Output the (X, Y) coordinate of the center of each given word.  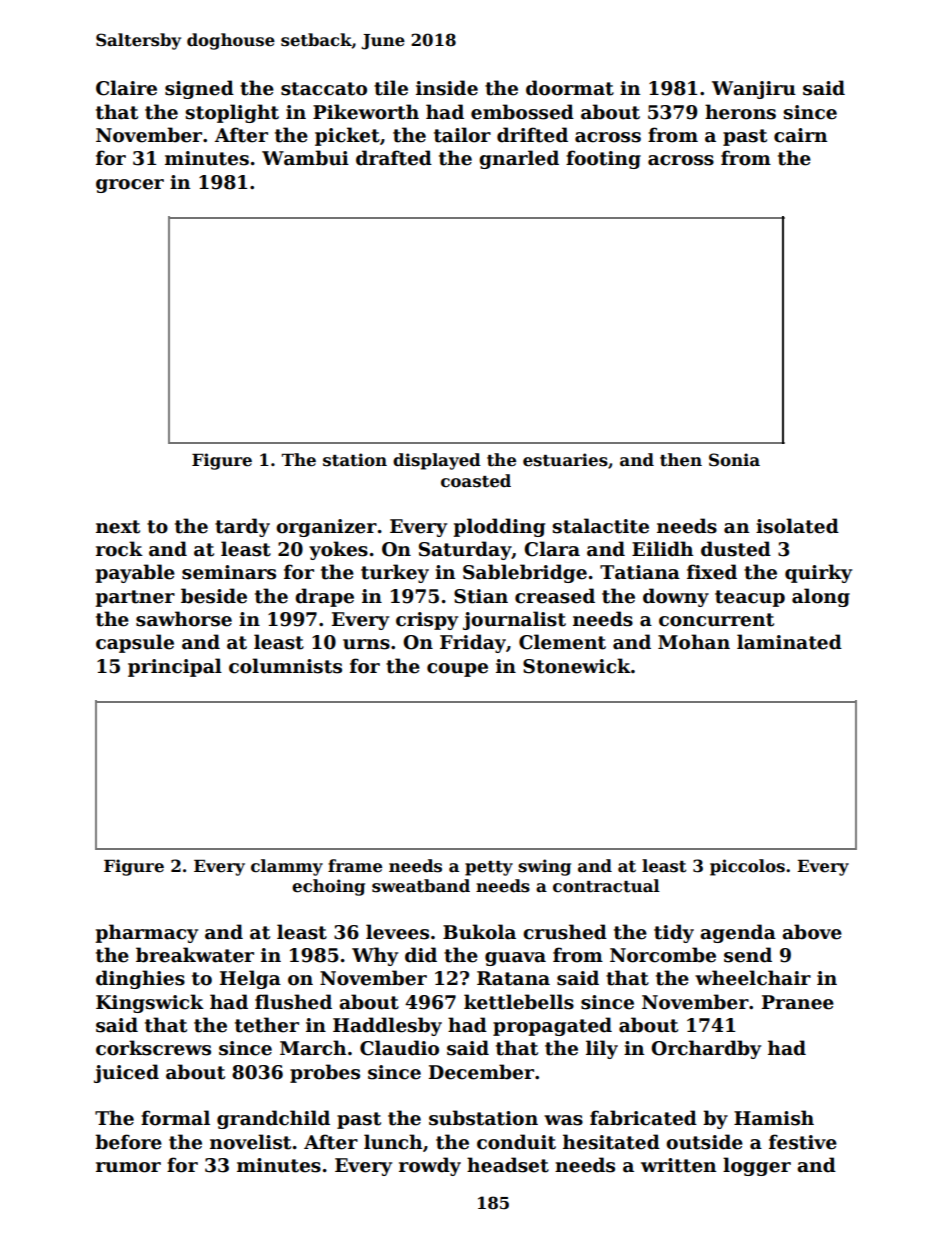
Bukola (479, 932)
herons (740, 112)
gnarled (519, 159)
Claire (126, 88)
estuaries (565, 460)
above (812, 932)
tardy (242, 527)
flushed (293, 1002)
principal (175, 667)
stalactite (600, 526)
